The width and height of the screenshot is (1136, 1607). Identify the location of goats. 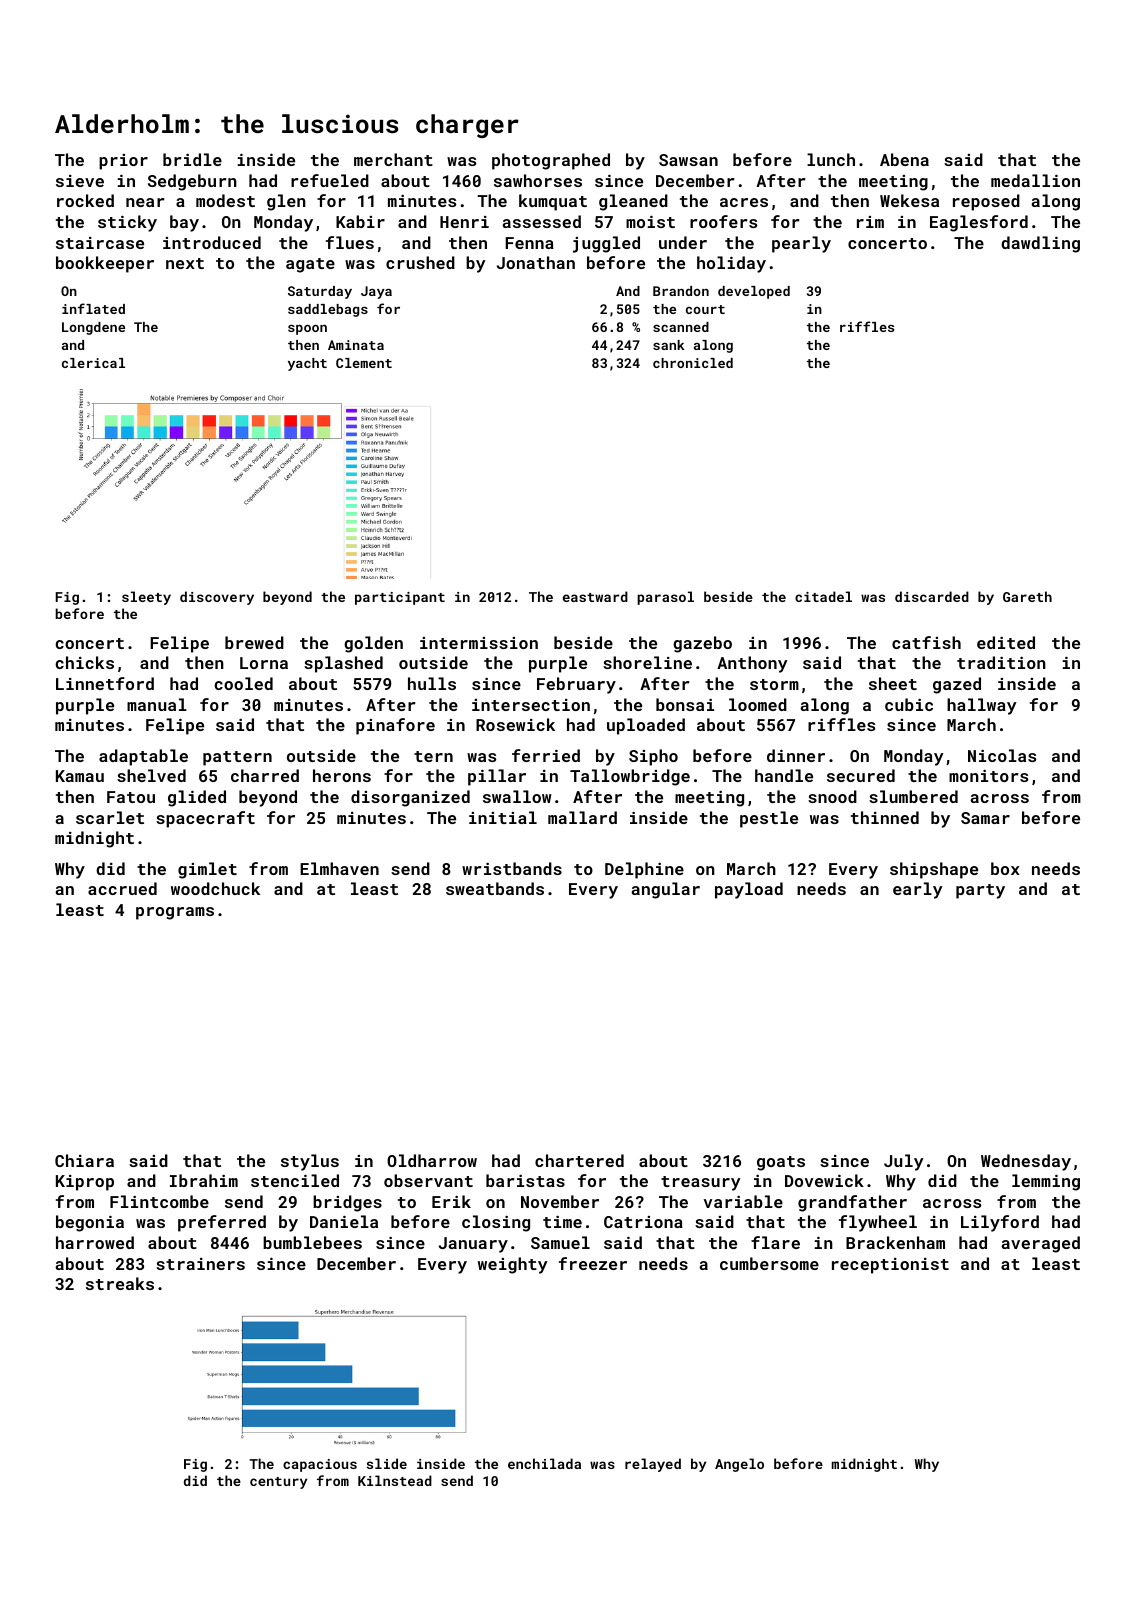
(781, 1163).
